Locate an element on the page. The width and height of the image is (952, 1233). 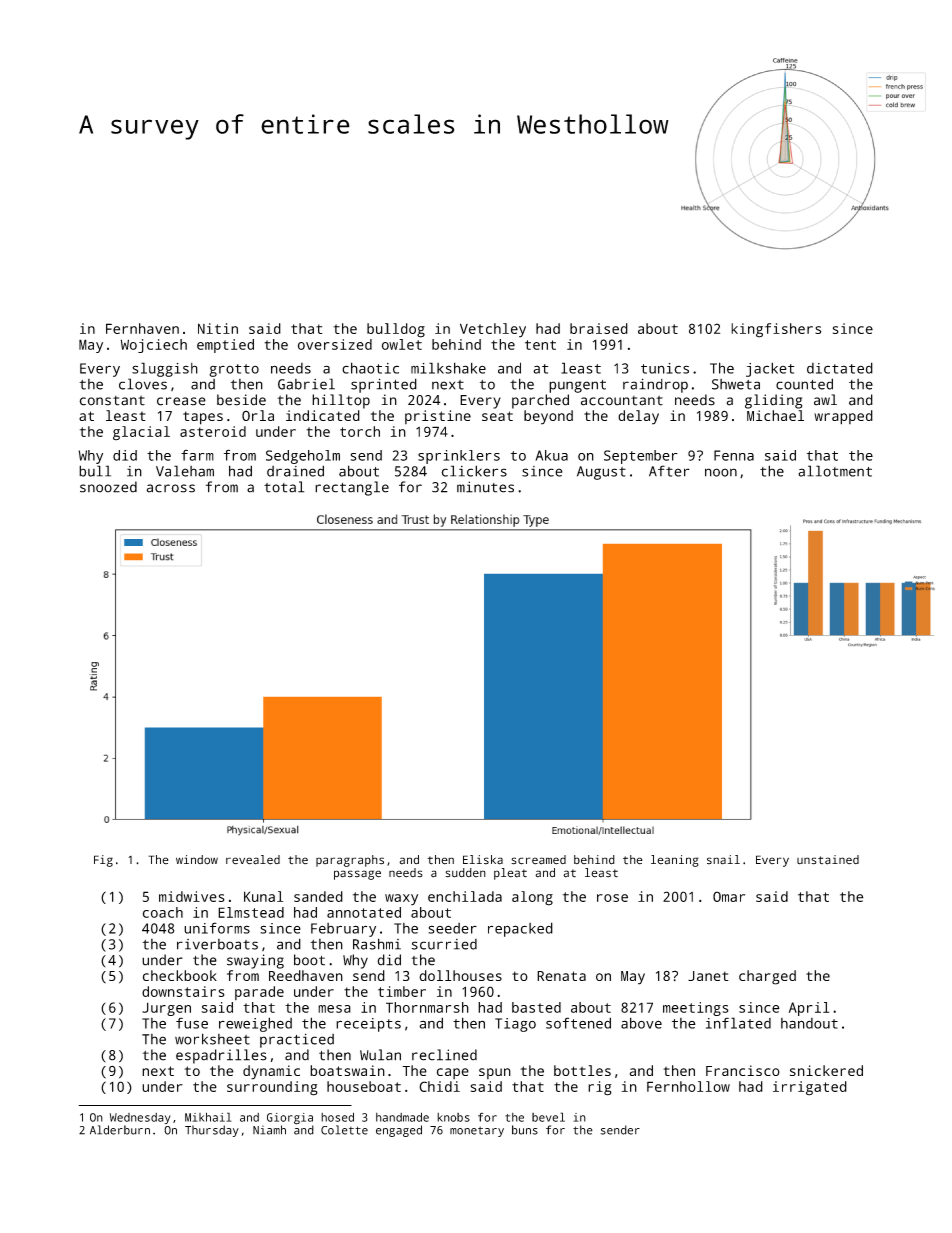
kingfishers is located at coordinates (776, 330).
